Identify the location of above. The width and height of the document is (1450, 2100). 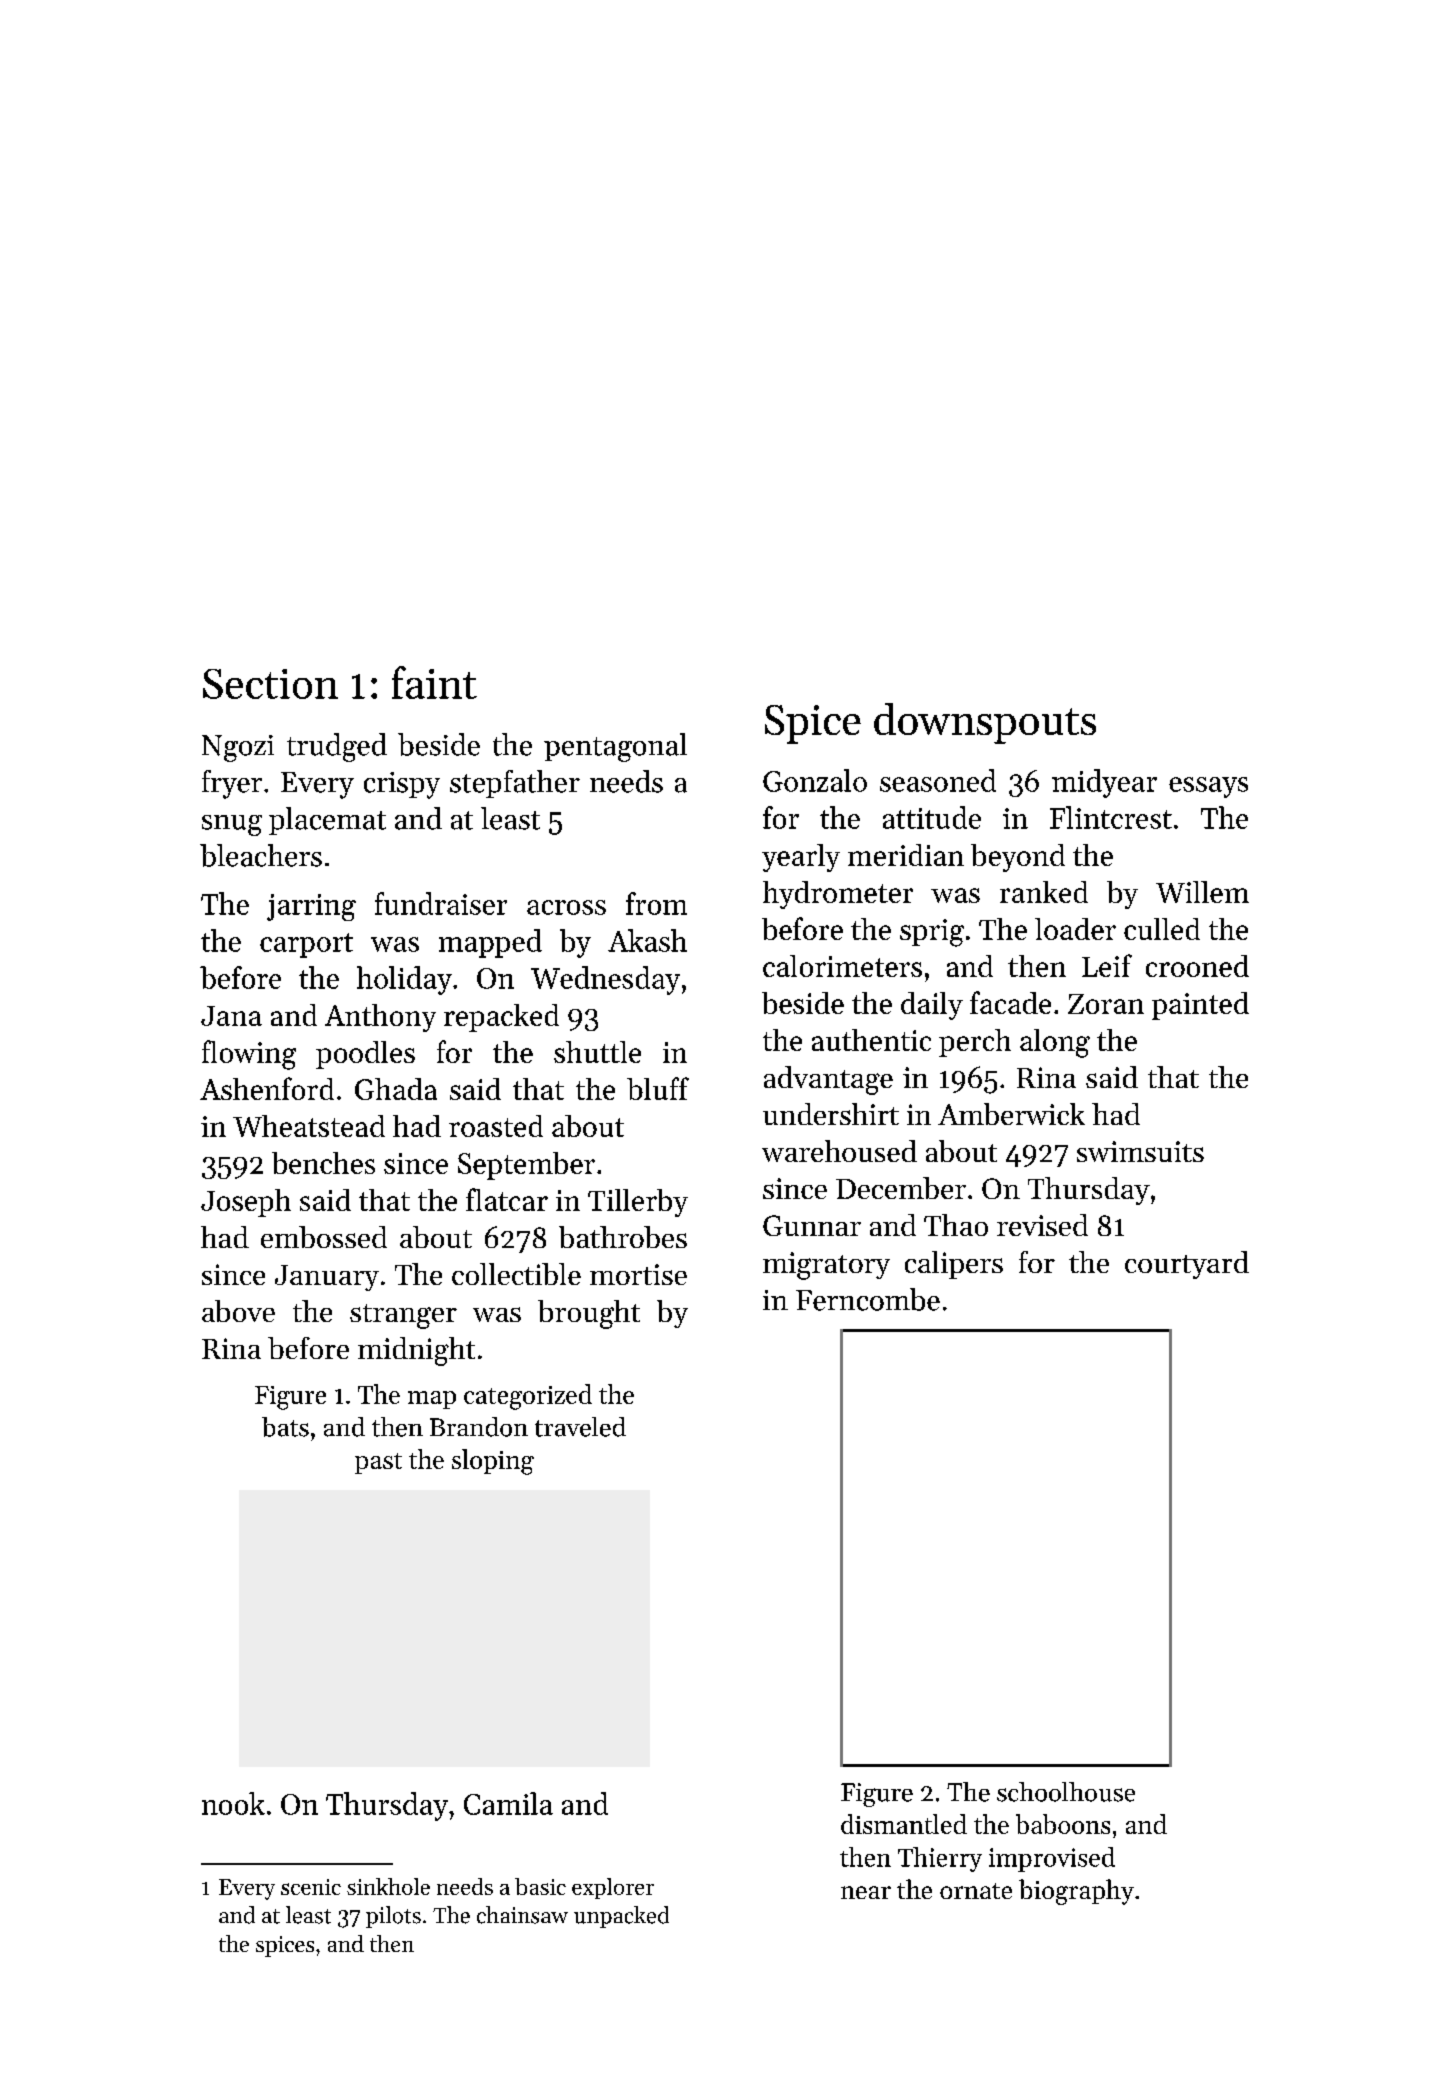
(238, 1311).
